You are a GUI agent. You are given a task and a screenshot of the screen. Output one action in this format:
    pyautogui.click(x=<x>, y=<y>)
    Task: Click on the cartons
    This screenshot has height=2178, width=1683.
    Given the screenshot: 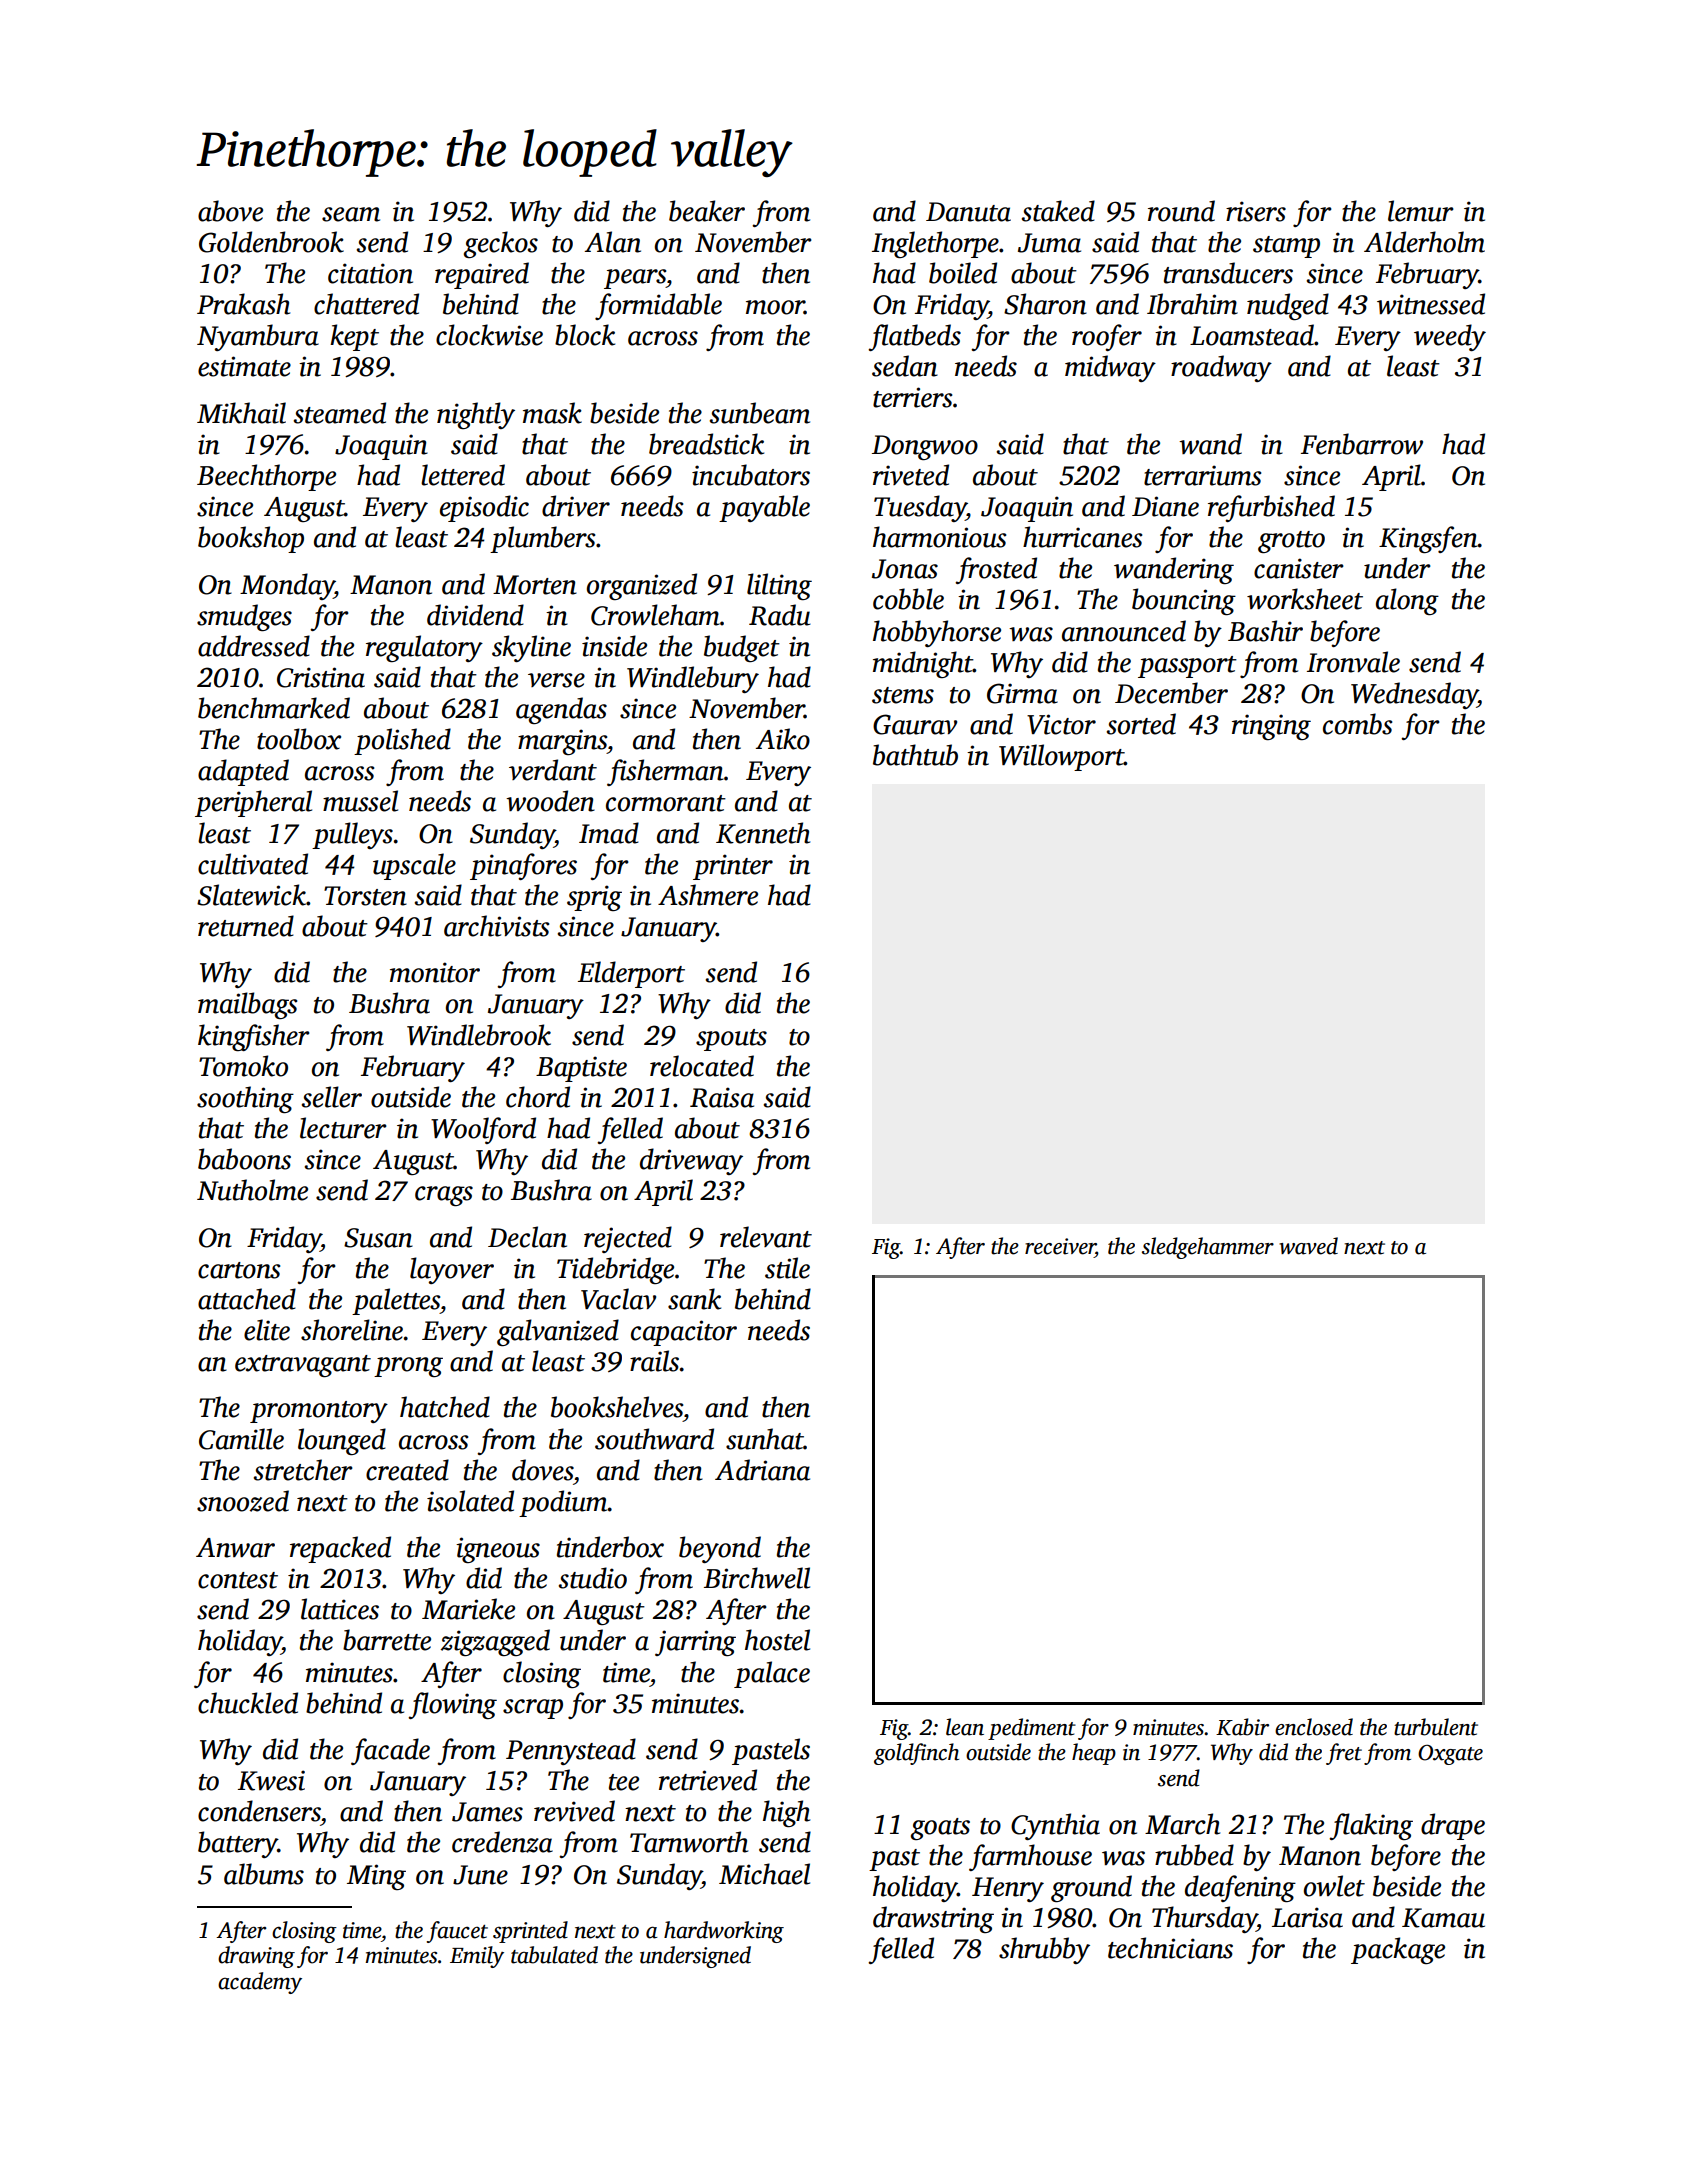 What is the action you would take?
    pyautogui.click(x=239, y=1270)
